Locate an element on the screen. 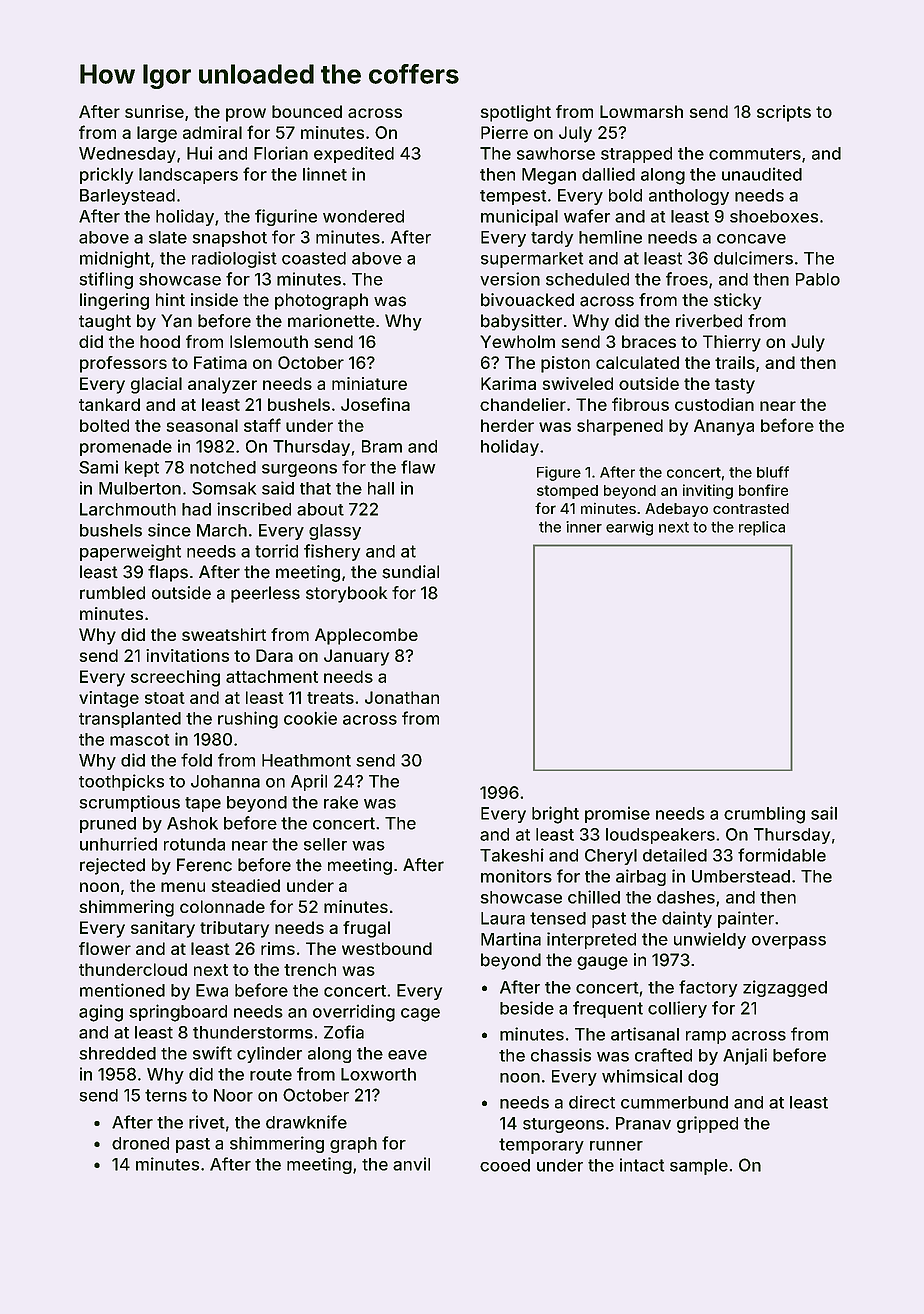  Larchmouth is located at coordinates (128, 509).
